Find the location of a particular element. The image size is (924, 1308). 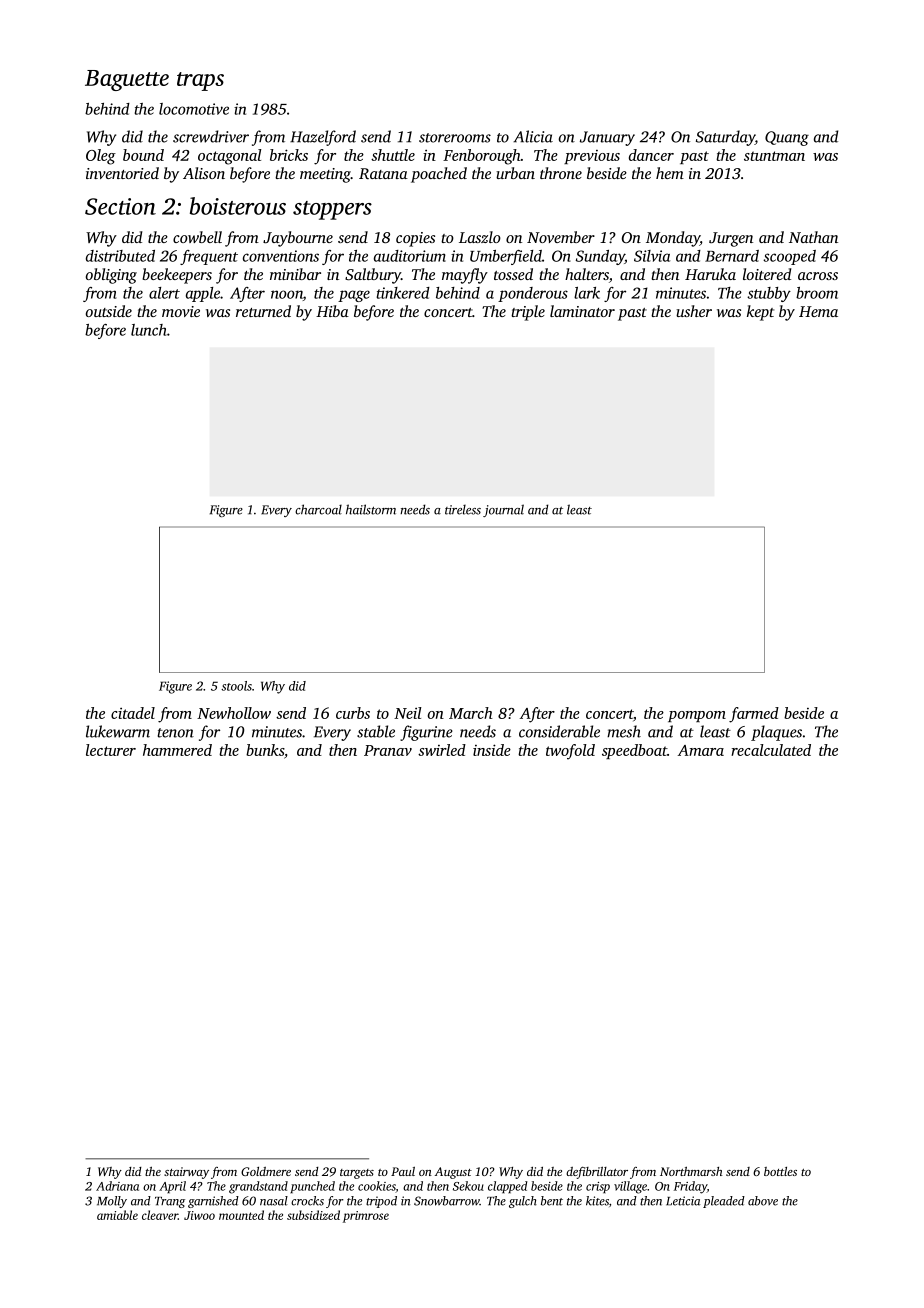

usher is located at coordinates (694, 311).
